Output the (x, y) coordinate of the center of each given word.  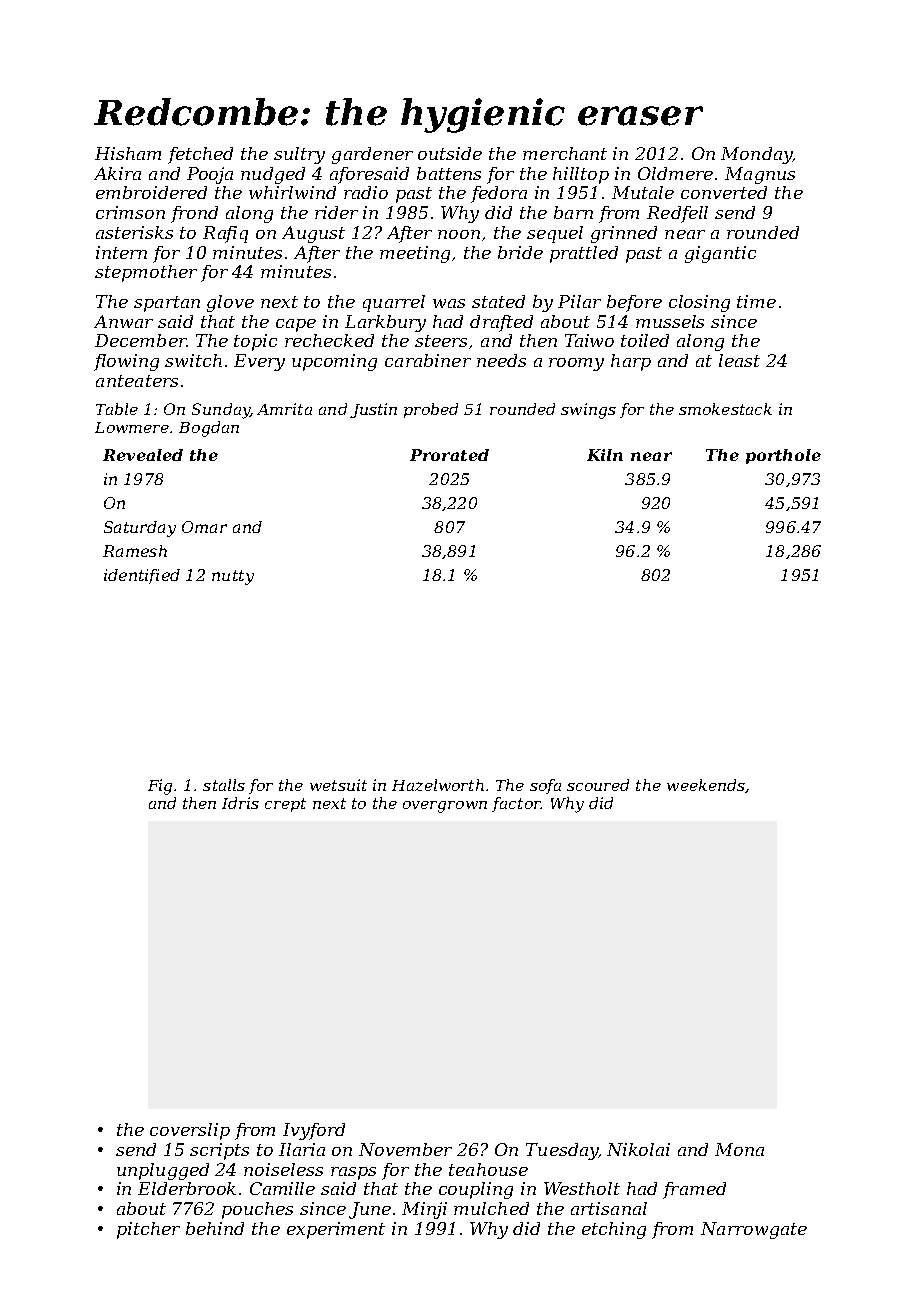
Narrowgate (754, 1230)
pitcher (148, 1230)
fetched (200, 155)
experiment (336, 1230)
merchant (565, 153)
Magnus (760, 175)
